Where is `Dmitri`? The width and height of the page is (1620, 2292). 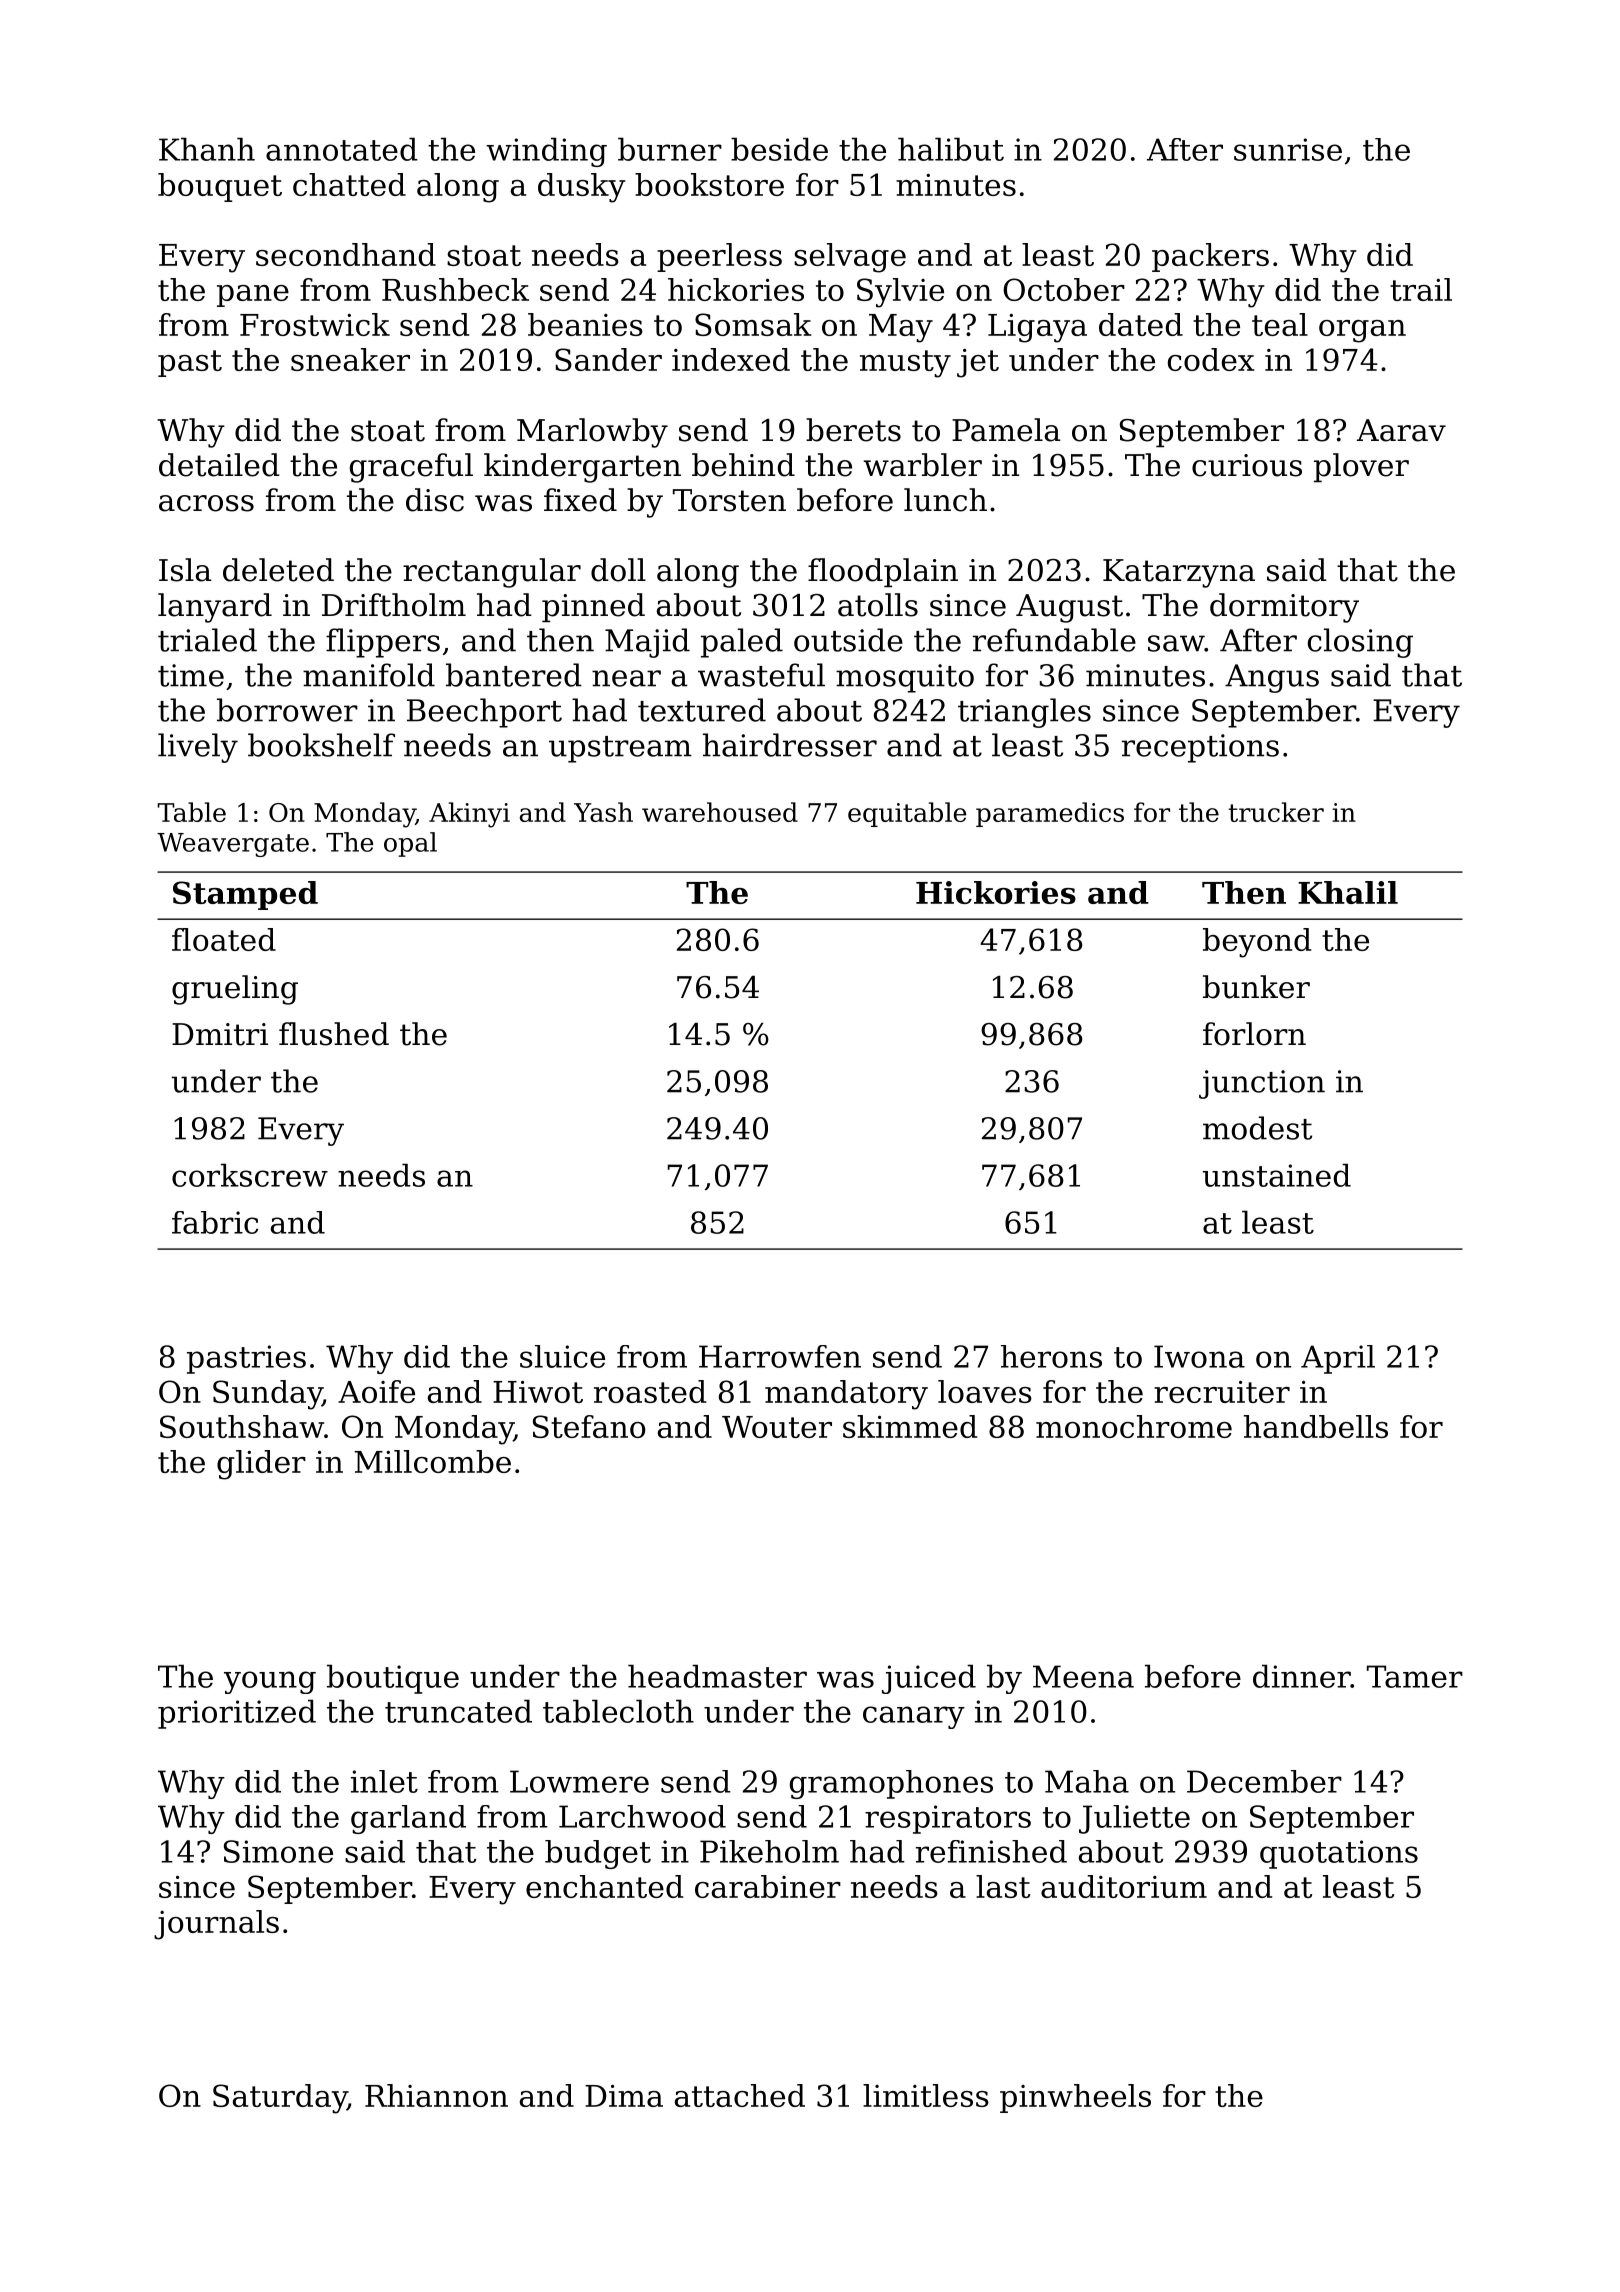
Dmitri is located at coordinates (220, 1034).
